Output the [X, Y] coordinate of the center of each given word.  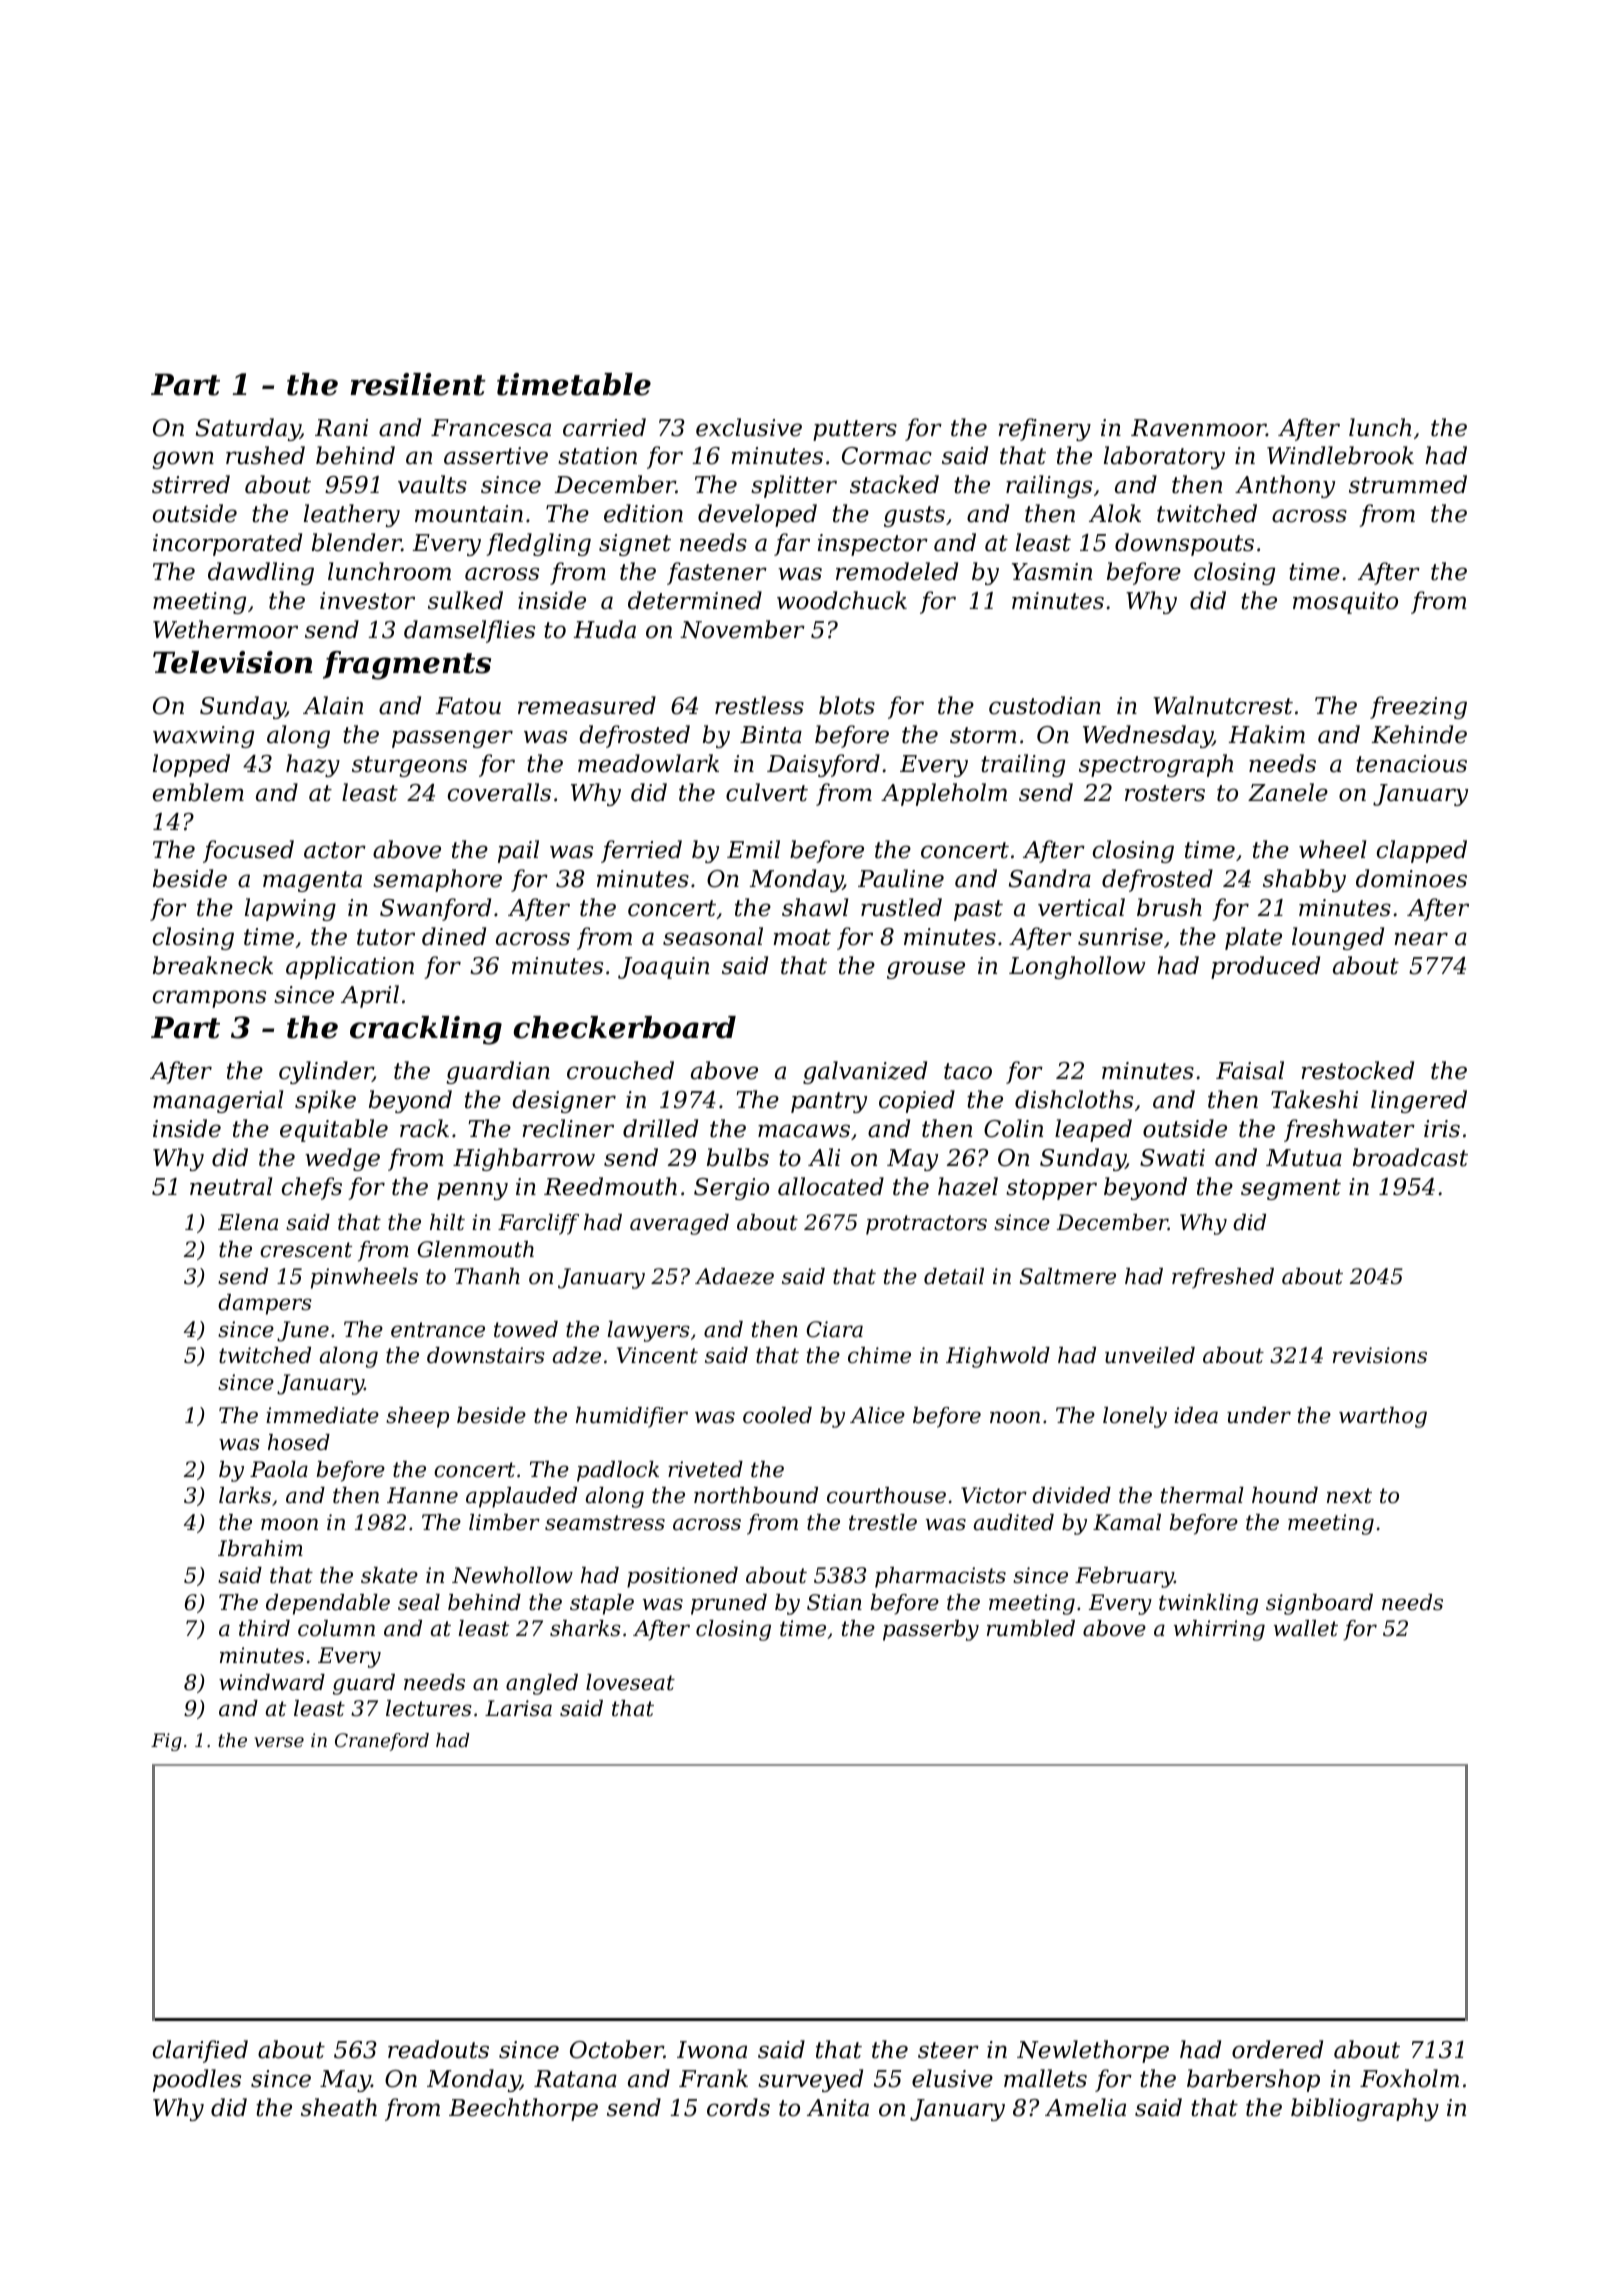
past [978, 910]
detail [954, 1276]
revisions [1380, 1355]
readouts [438, 2049]
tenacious [1411, 764]
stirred [191, 484]
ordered [1277, 2049]
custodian [1045, 705]
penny [472, 1191]
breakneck [213, 965]
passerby [931, 1630]
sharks [585, 1628]
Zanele [1288, 792]
